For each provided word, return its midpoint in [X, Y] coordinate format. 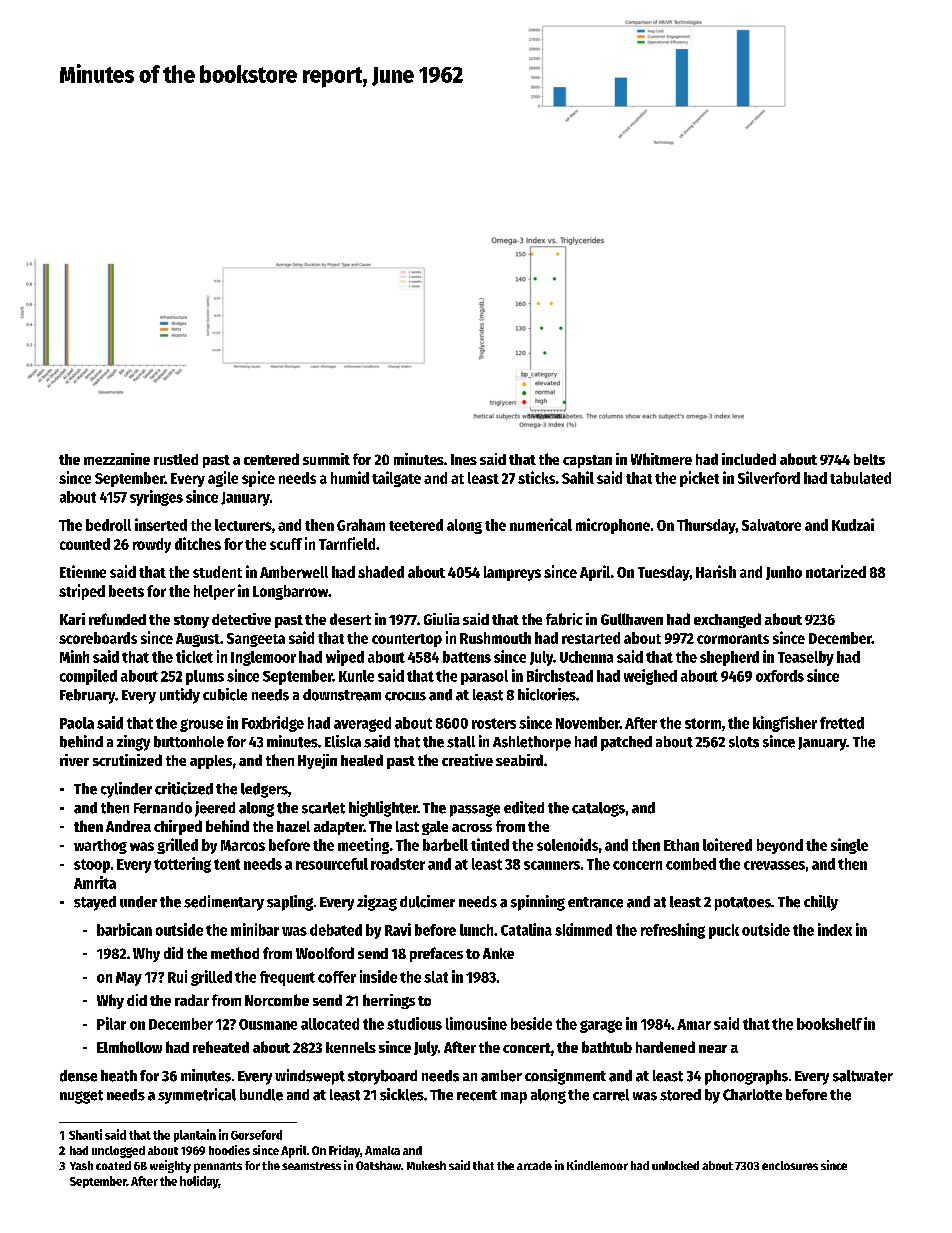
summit [326, 459]
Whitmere [661, 459]
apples [211, 762]
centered [271, 459]
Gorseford [256, 1135]
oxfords [780, 676]
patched [626, 743]
